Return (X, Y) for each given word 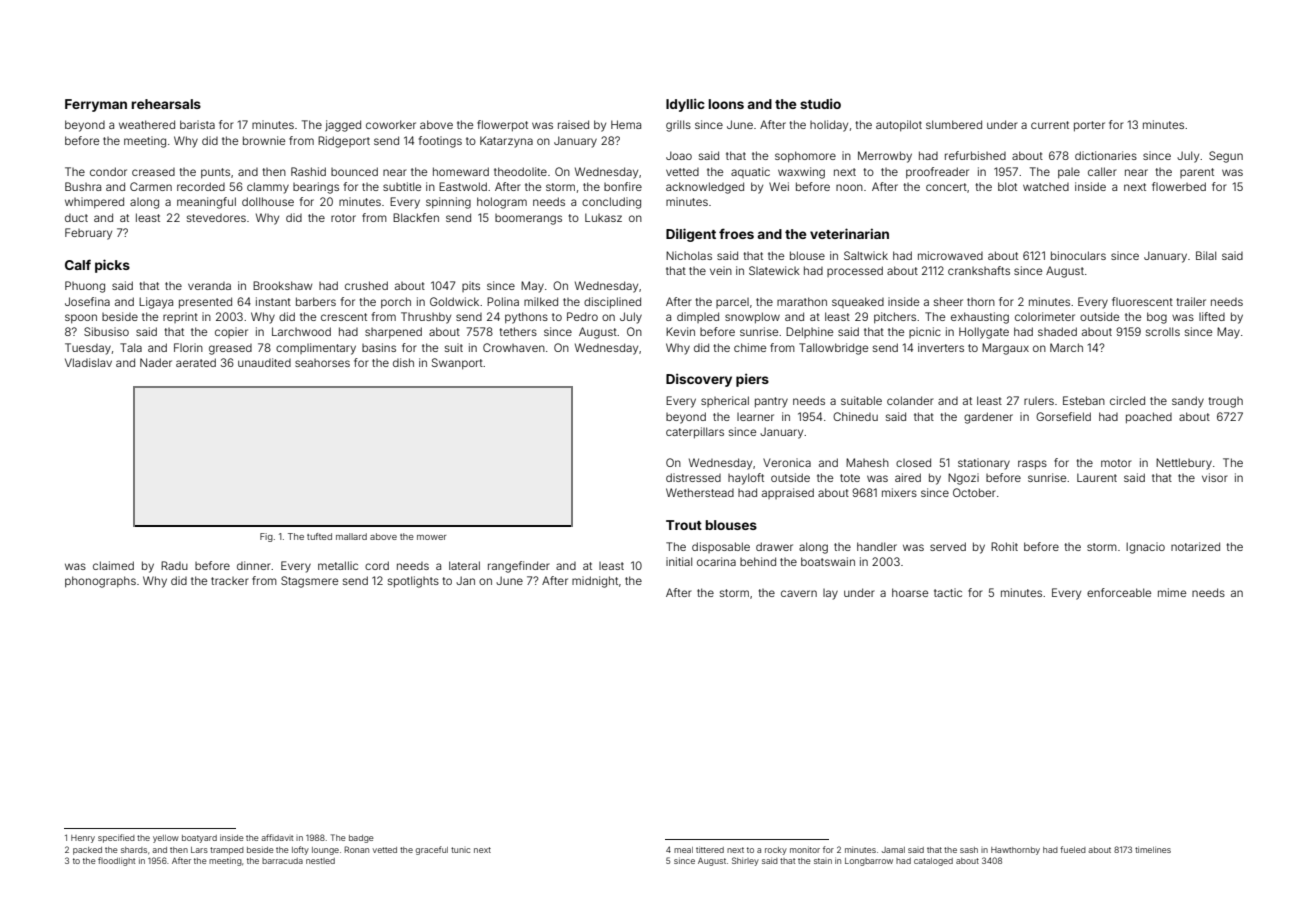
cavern (799, 593)
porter (1089, 126)
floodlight (116, 861)
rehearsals (166, 104)
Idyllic (685, 105)
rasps (1032, 465)
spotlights (413, 582)
